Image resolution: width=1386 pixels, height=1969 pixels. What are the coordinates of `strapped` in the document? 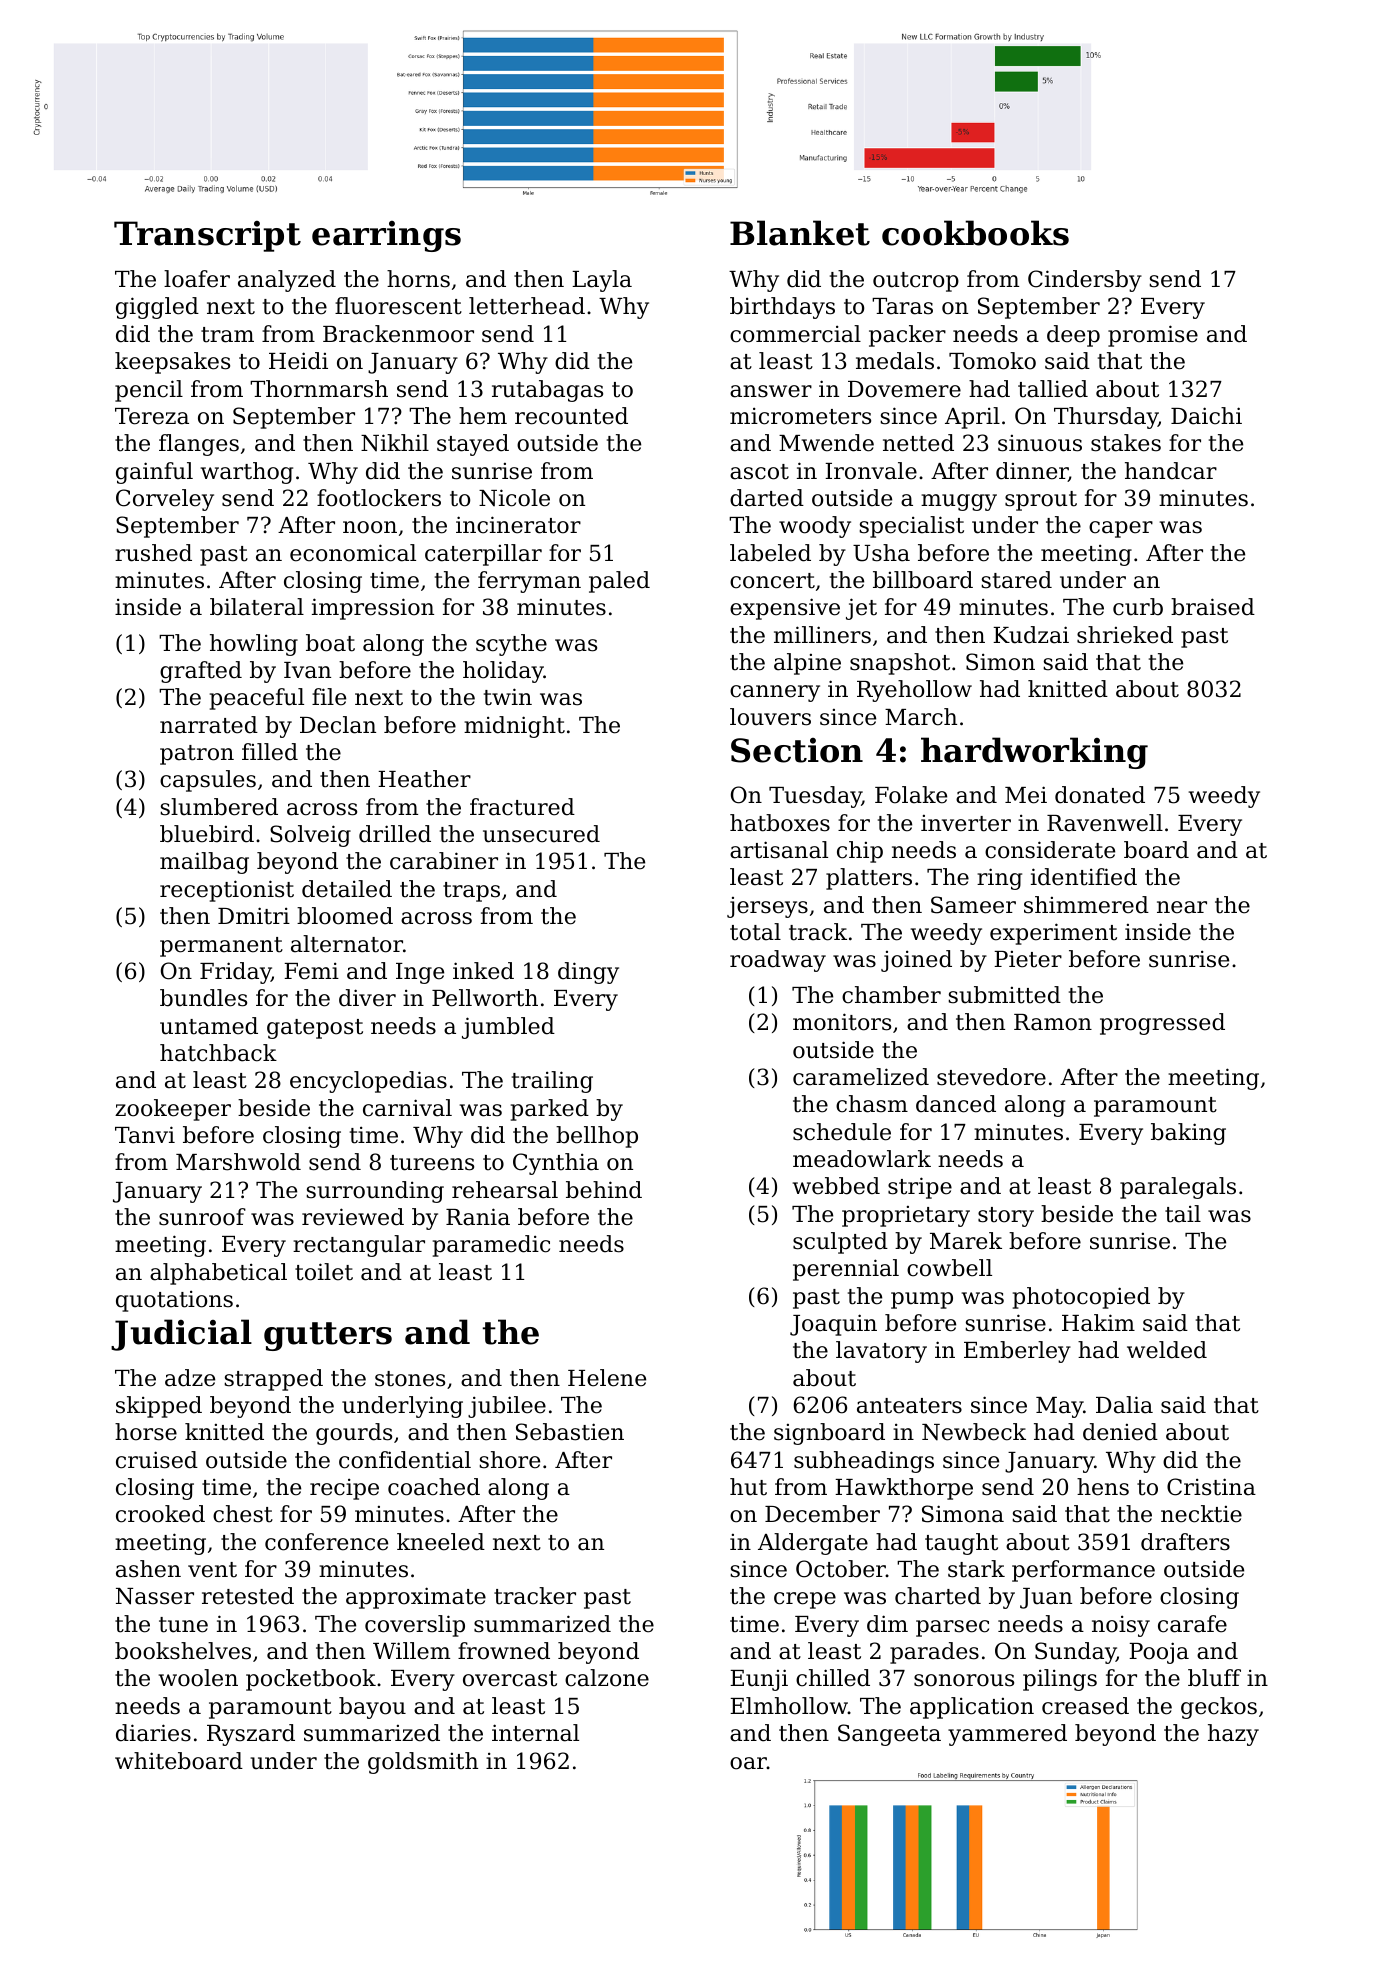 It's located at (273, 1380).
